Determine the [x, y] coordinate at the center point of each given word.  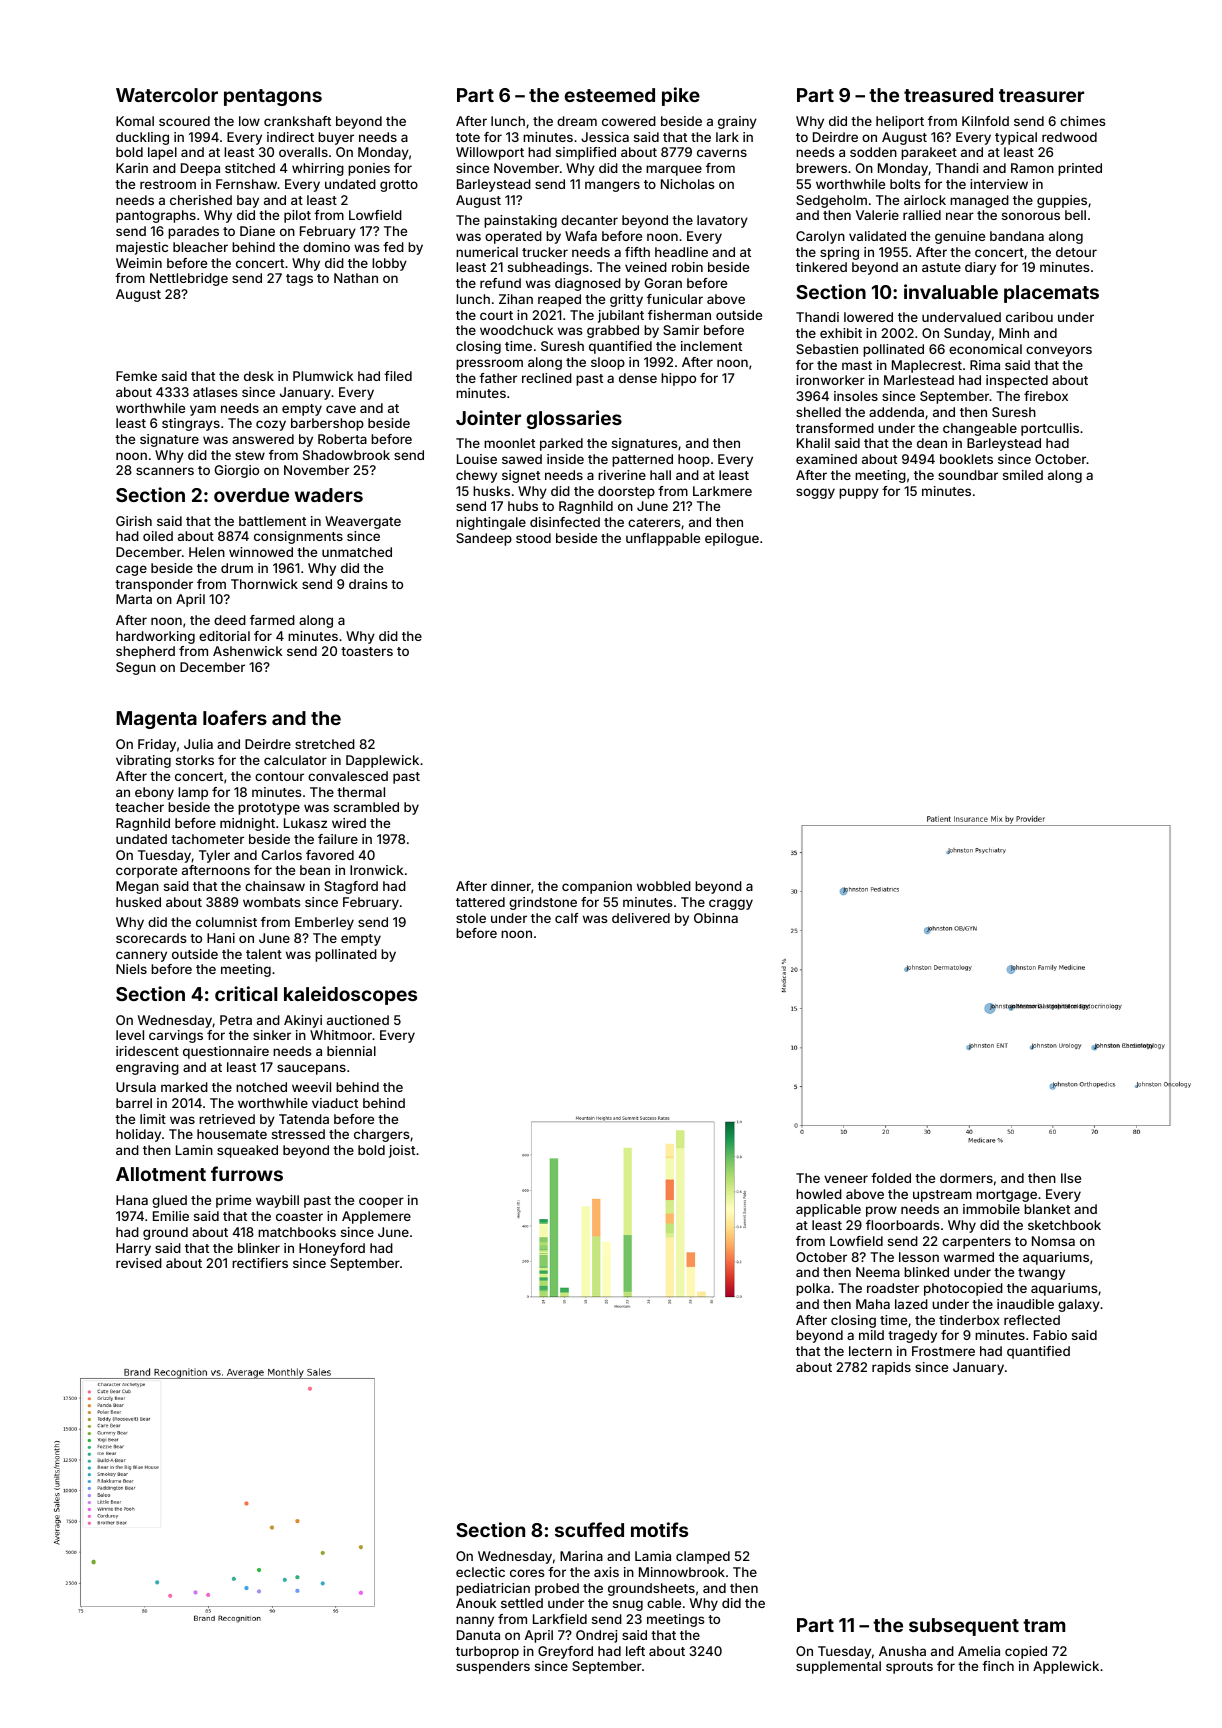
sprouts [909, 1668]
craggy [731, 904]
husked [138, 902]
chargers [382, 1135]
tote [468, 137]
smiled [1023, 475]
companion [597, 887]
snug [628, 1605]
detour [1076, 252]
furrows [247, 1173]
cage [131, 570]
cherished [201, 200]
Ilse [1071, 1178]
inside [565, 459]
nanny [475, 1621]
